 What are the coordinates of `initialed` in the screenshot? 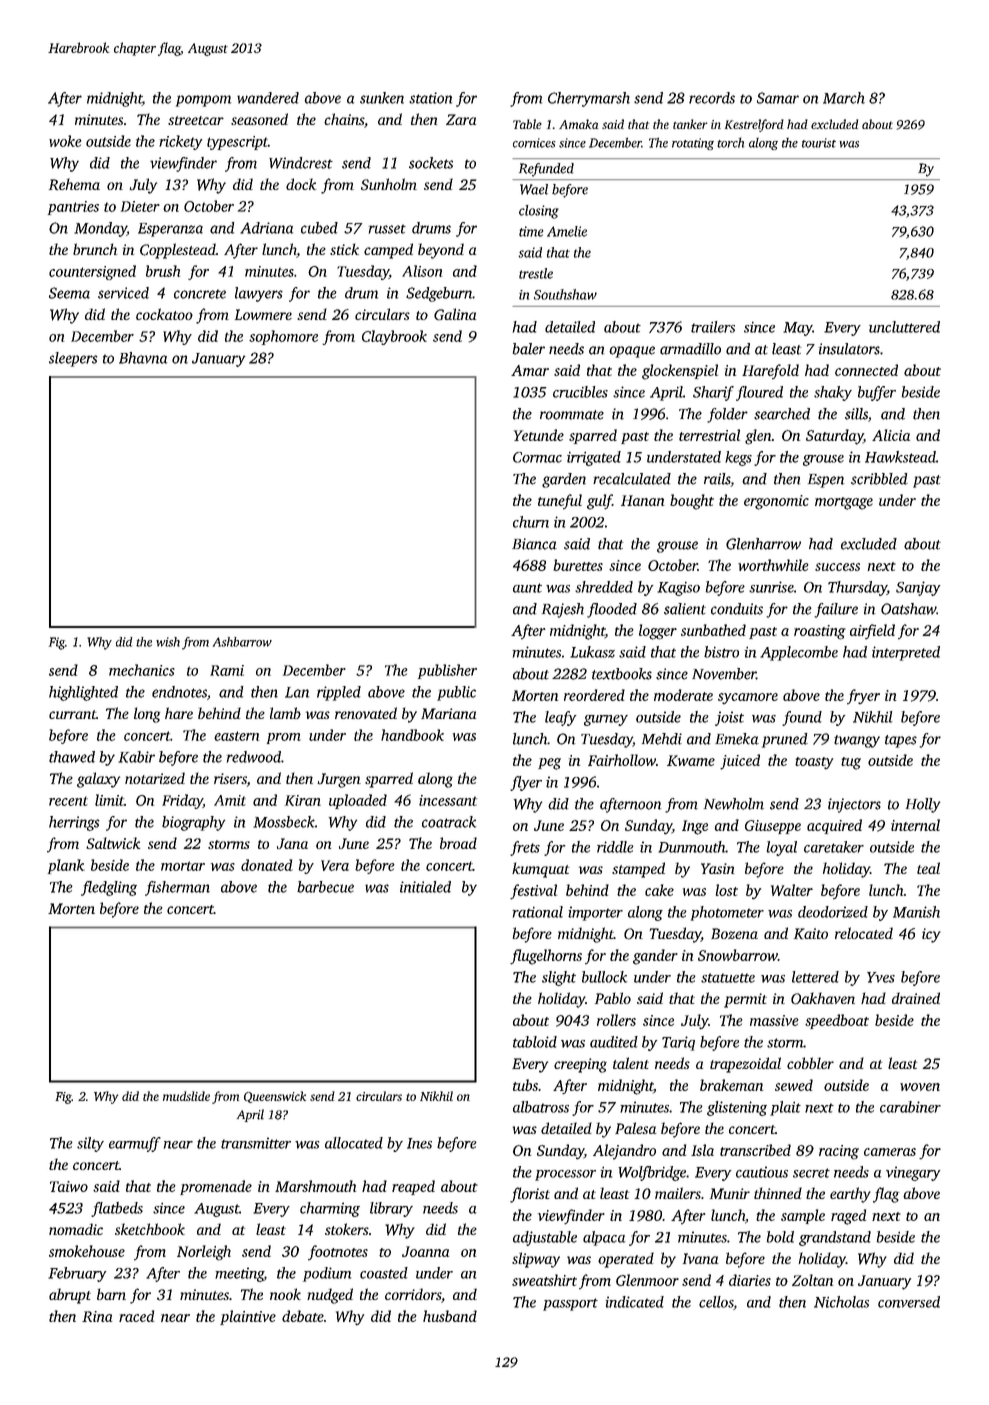 It's located at (425, 887).
